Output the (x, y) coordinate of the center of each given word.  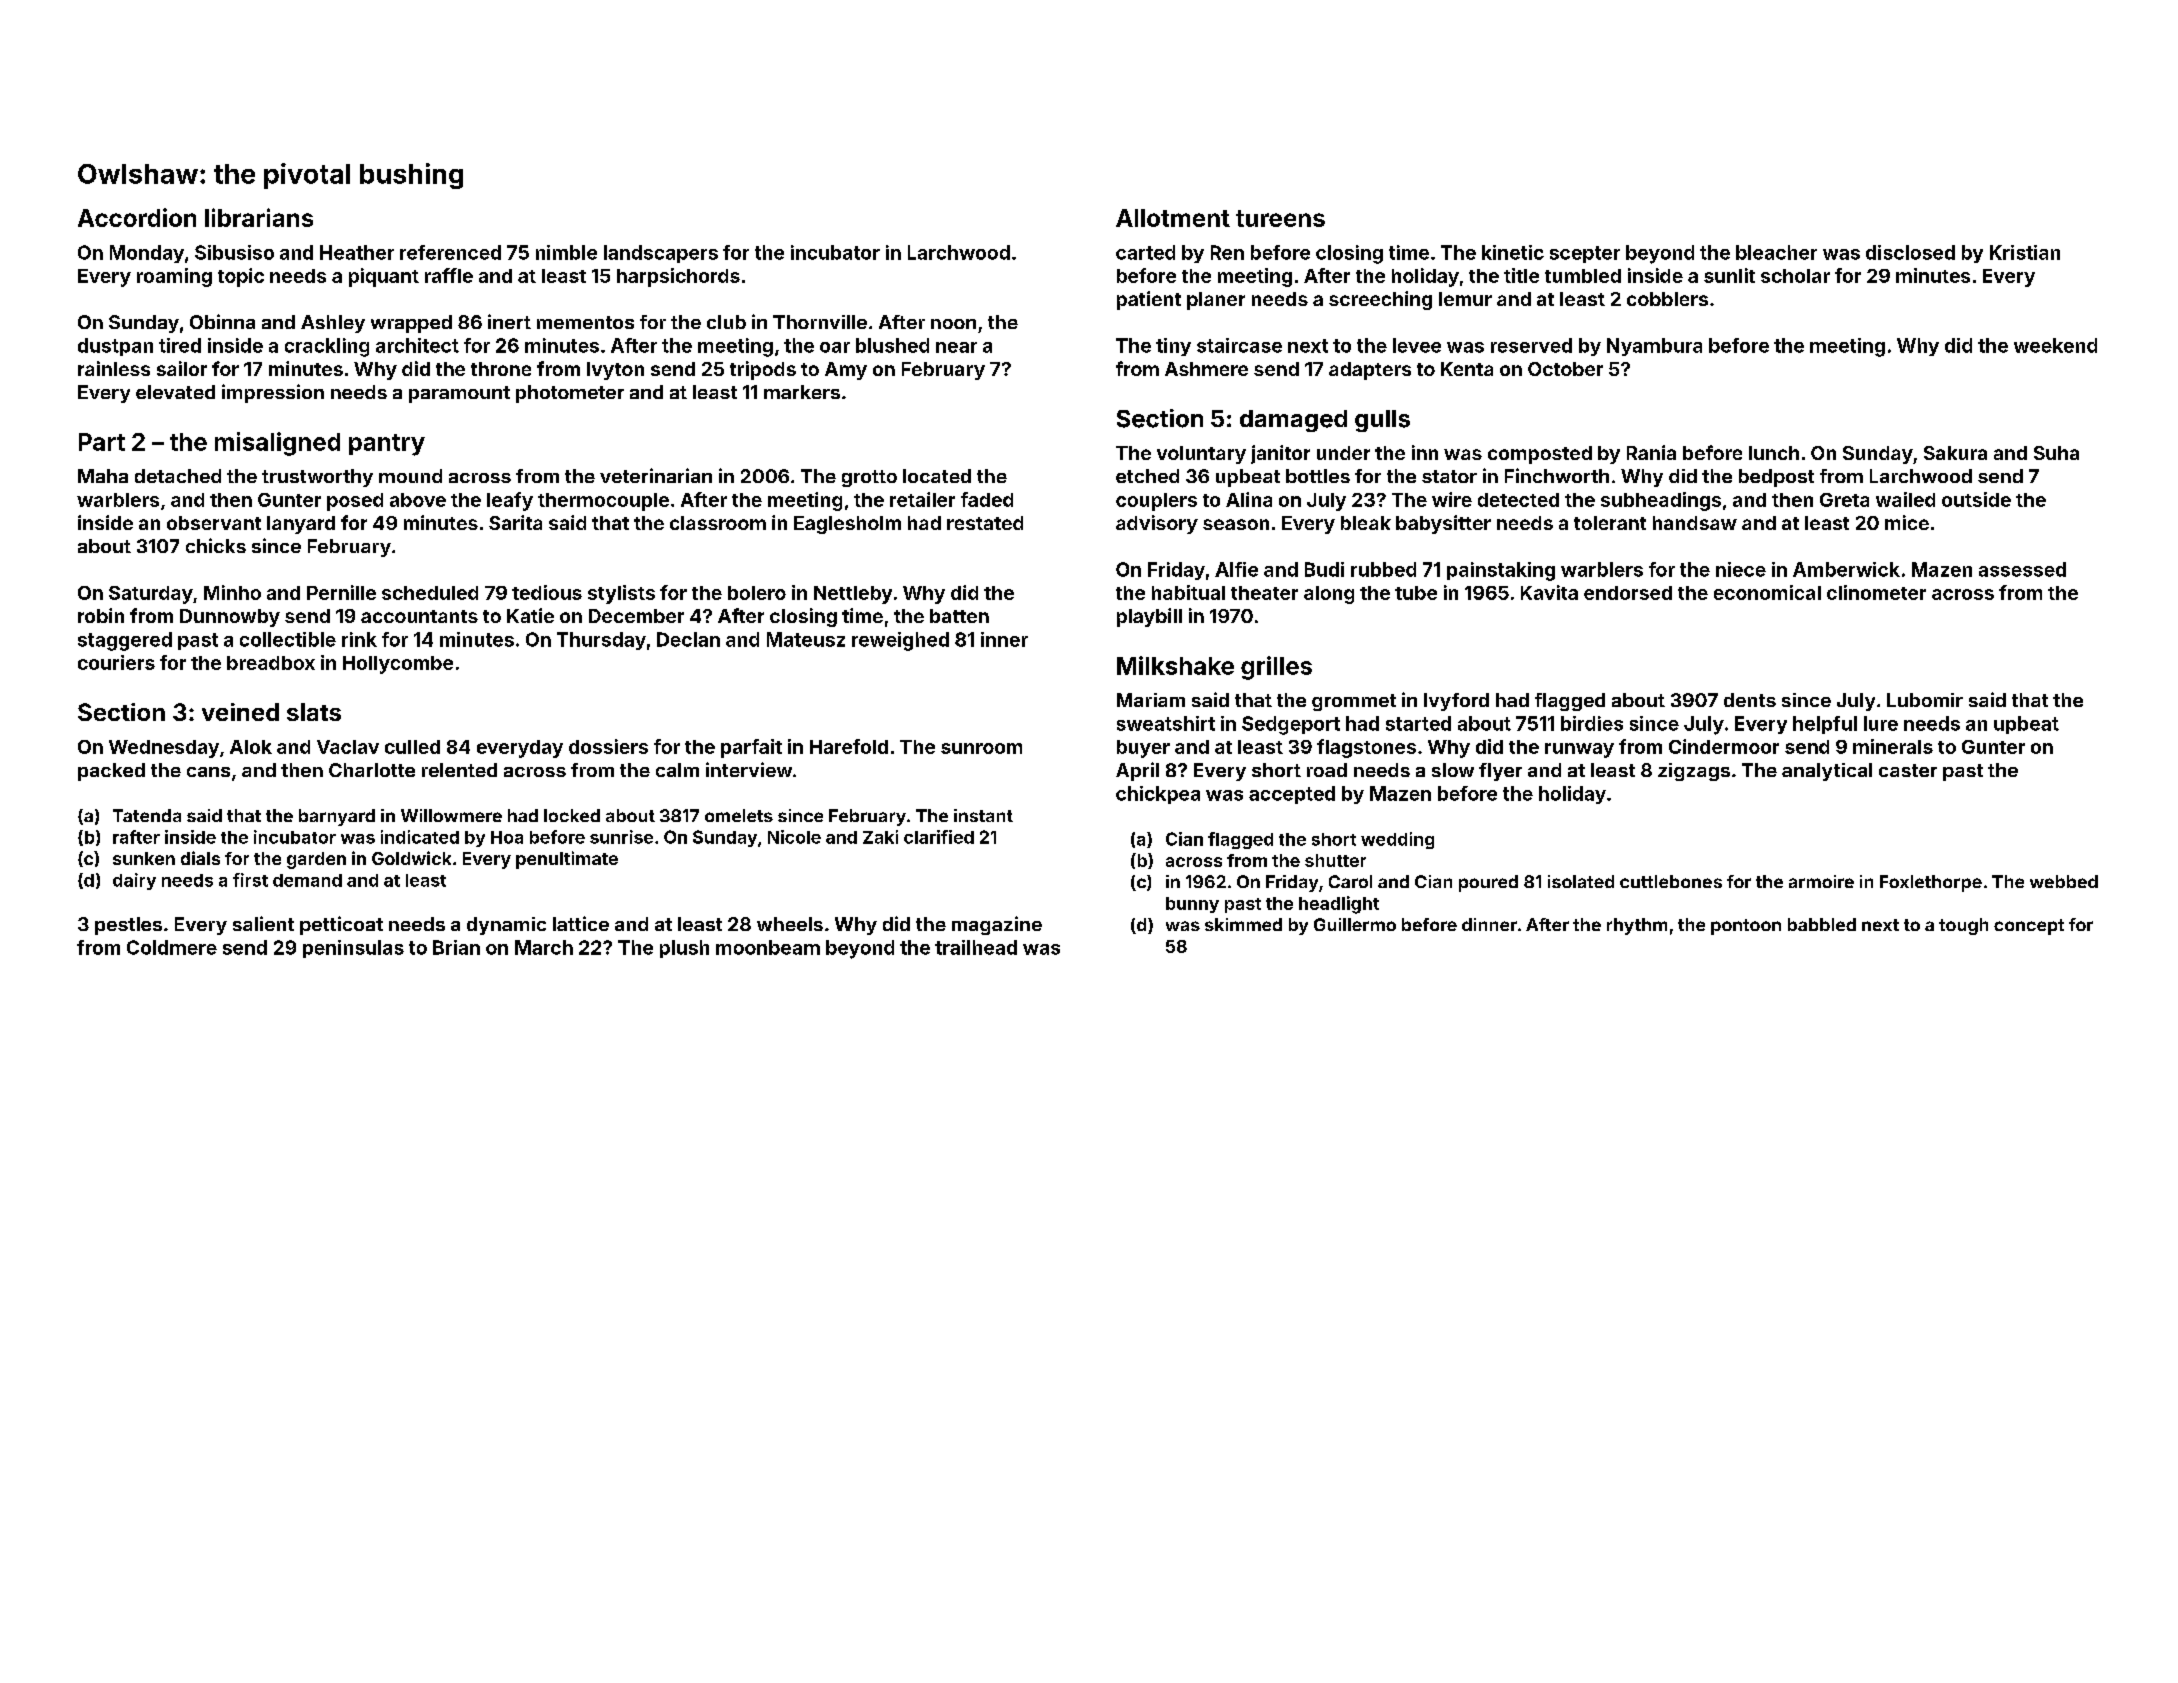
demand (307, 880)
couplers (1156, 502)
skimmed (1243, 924)
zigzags (1694, 772)
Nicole (794, 837)
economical (1767, 592)
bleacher (1776, 252)
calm (677, 770)
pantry (387, 445)
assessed (2022, 569)
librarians (259, 217)
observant (214, 523)
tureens (1280, 218)
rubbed (1383, 569)
